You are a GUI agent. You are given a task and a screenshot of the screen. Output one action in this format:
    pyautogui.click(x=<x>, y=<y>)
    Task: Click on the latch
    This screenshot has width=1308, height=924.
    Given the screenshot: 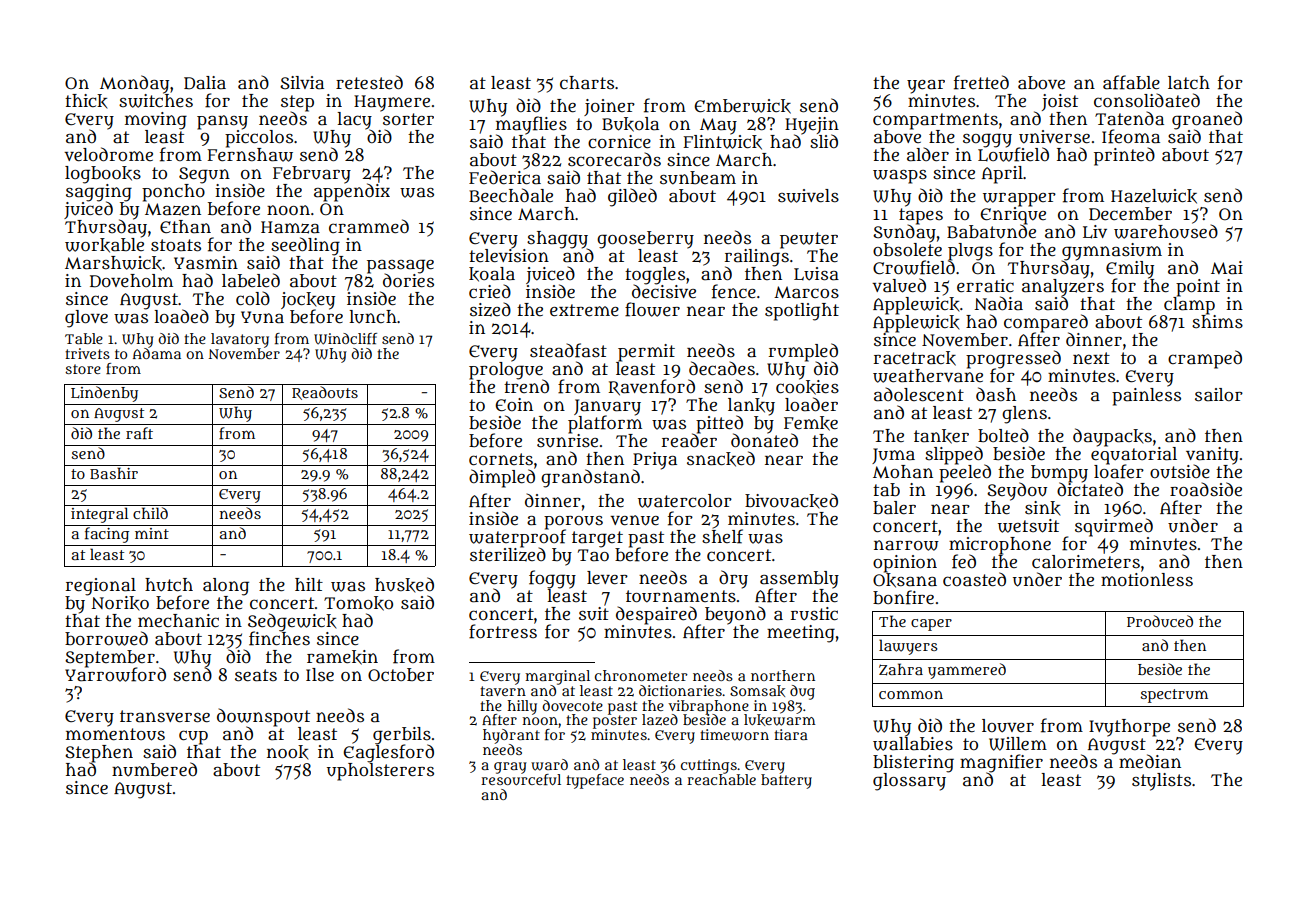 What is the action you would take?
    pyautogui.click(x=1189, y=83)
